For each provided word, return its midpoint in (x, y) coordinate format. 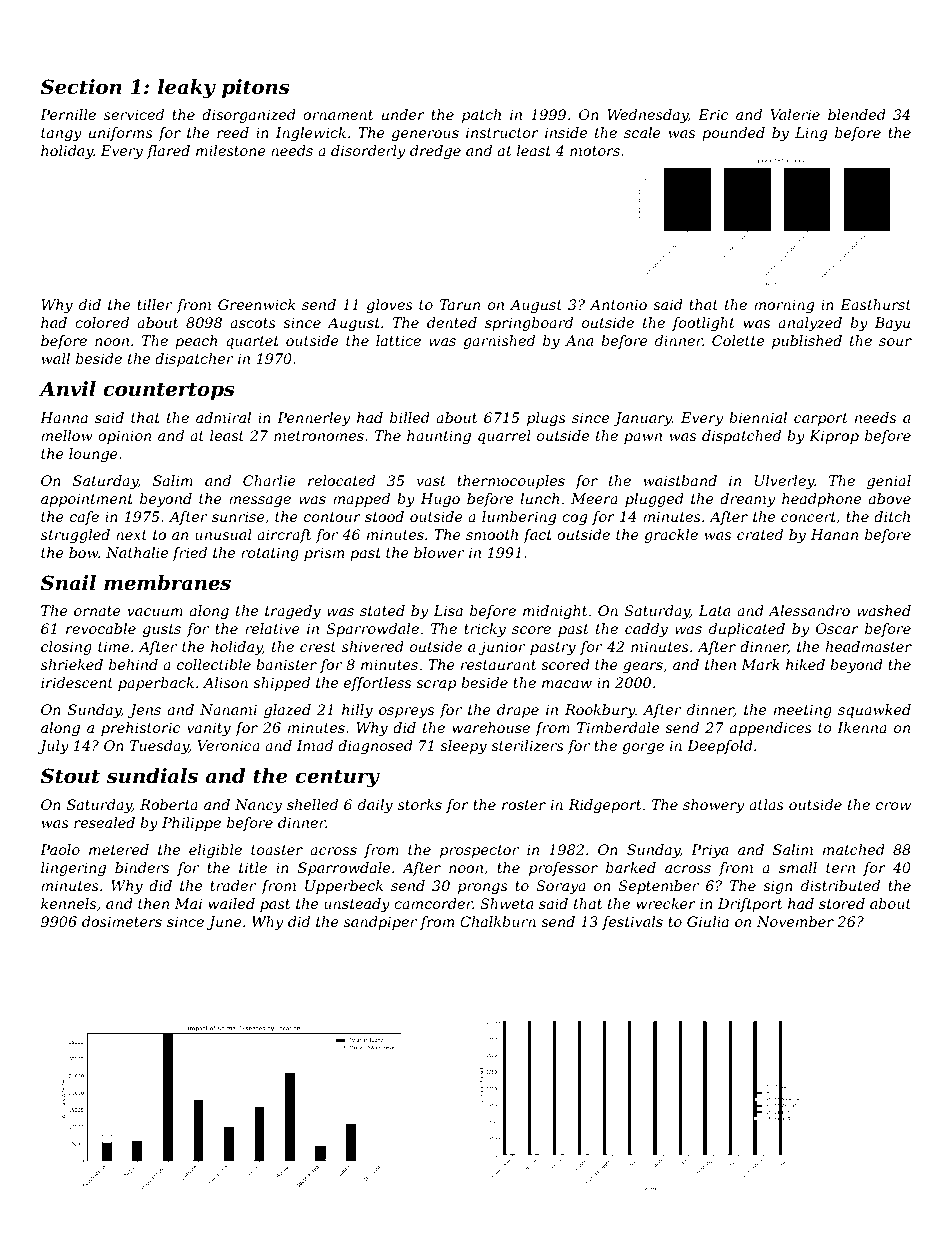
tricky (485, 630)
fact (537, 536)
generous (425, 135)
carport (821, 419)
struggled (75, 536)
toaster (277, 850)
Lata (714, 610)
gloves (390, 306)
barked (631, 867)
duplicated (747, 630)
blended (857, 114)
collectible (214, 664)
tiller (154, 304)
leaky (187, 89)
